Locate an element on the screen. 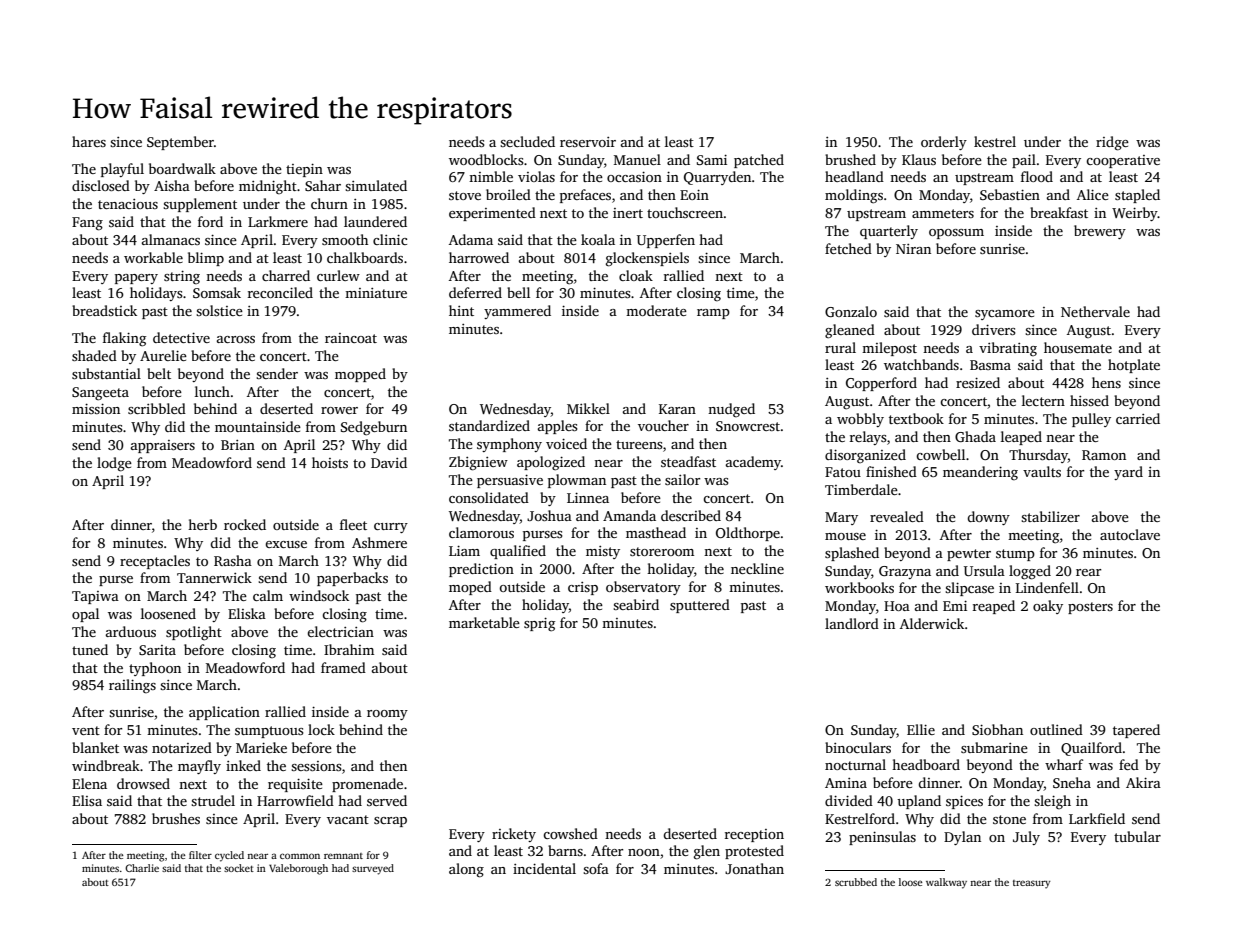 The width and height of the screenshot is (1233, 952). marketable is located at coordinates (484, 622).
